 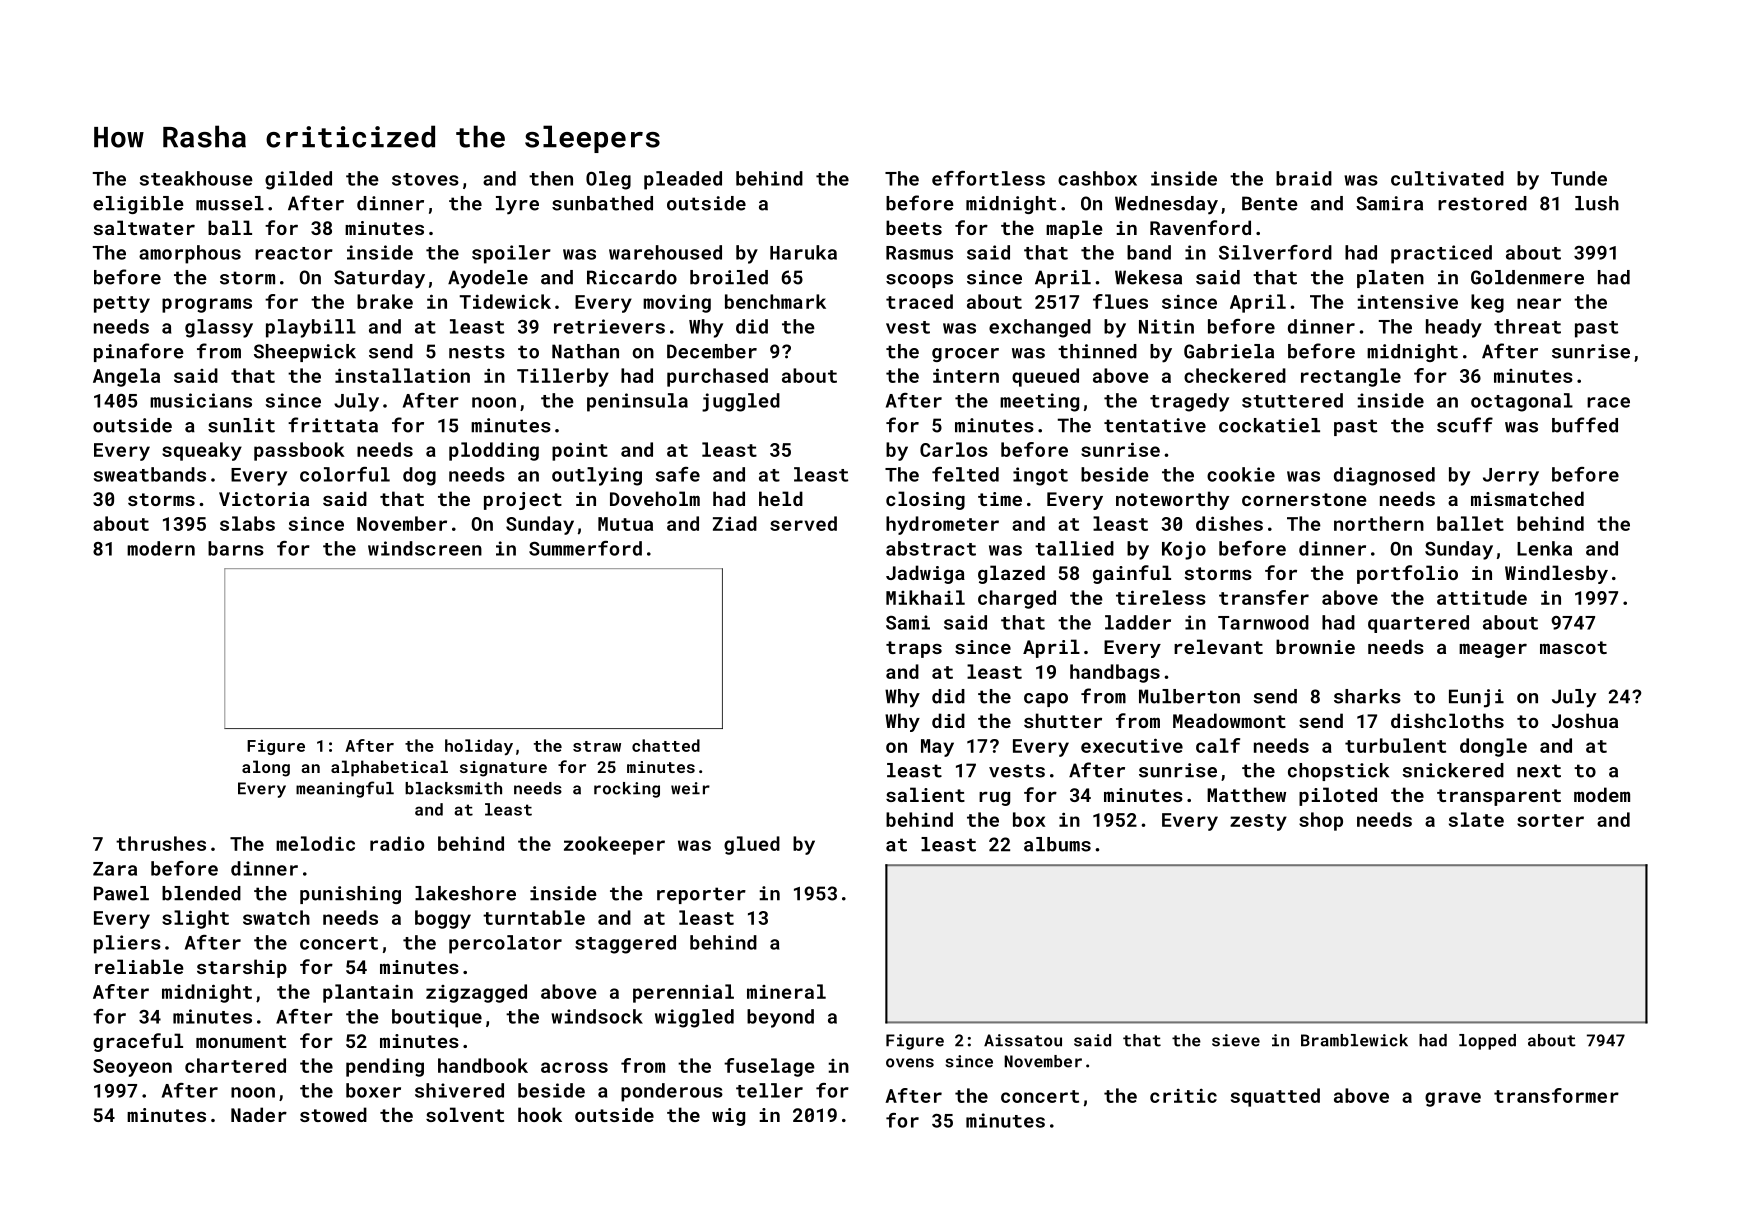 What do you see at coordinates (503, 769) in the screenshot?
I see `signature` at bounding box center [503, 769].
